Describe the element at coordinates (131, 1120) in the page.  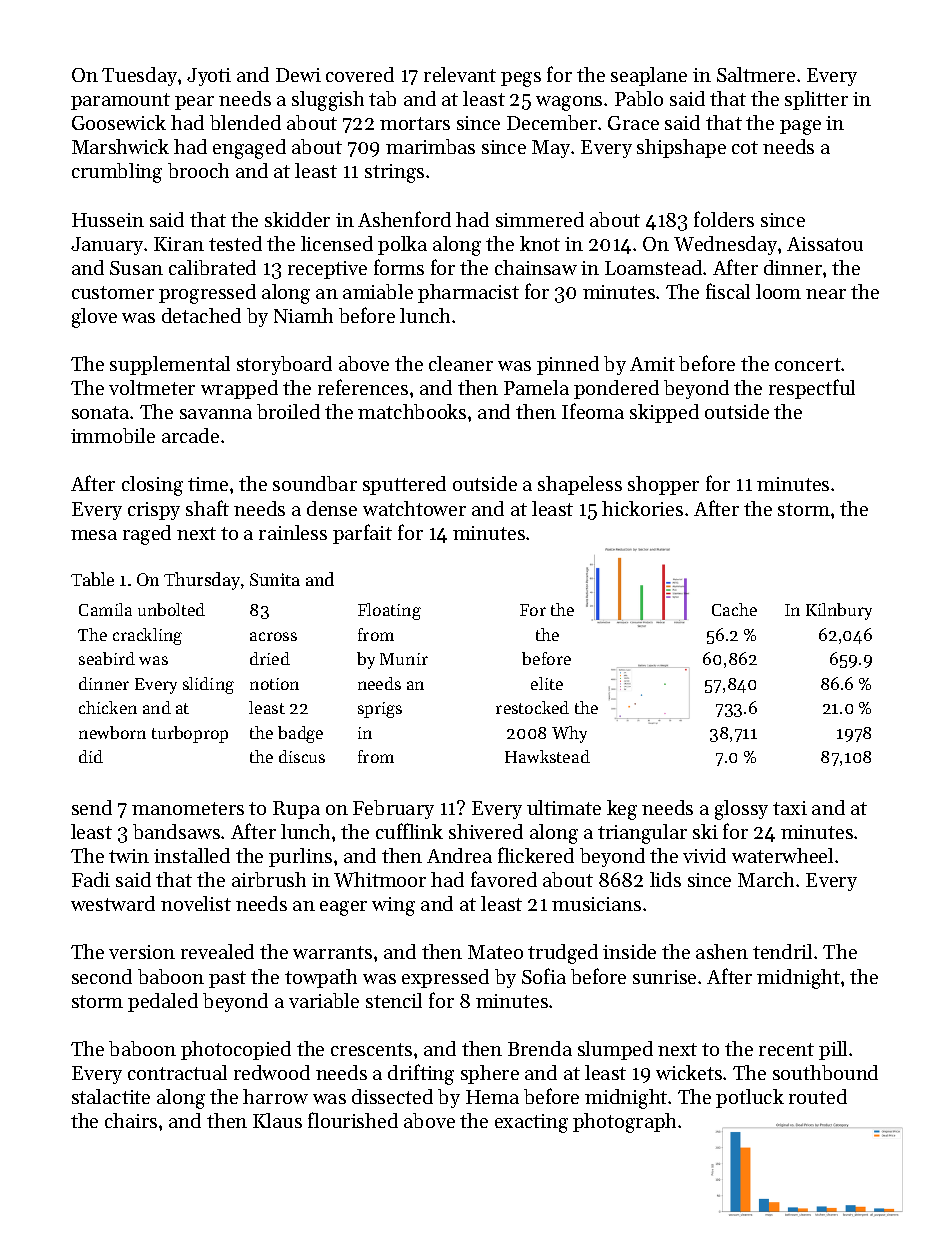
I see `chairs` at that location.
